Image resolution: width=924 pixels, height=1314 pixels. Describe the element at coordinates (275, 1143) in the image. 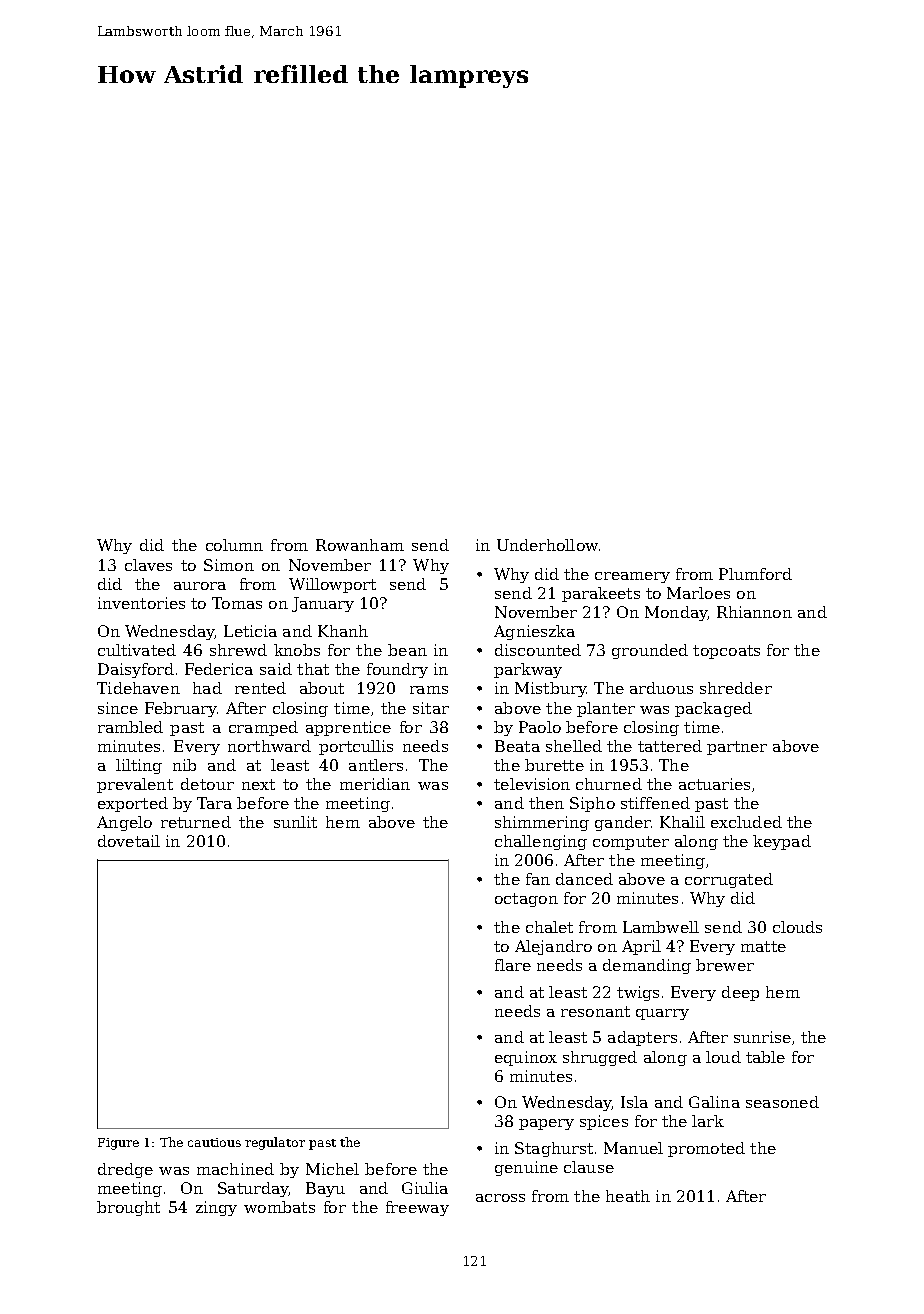

I see `regulator` at that location.
